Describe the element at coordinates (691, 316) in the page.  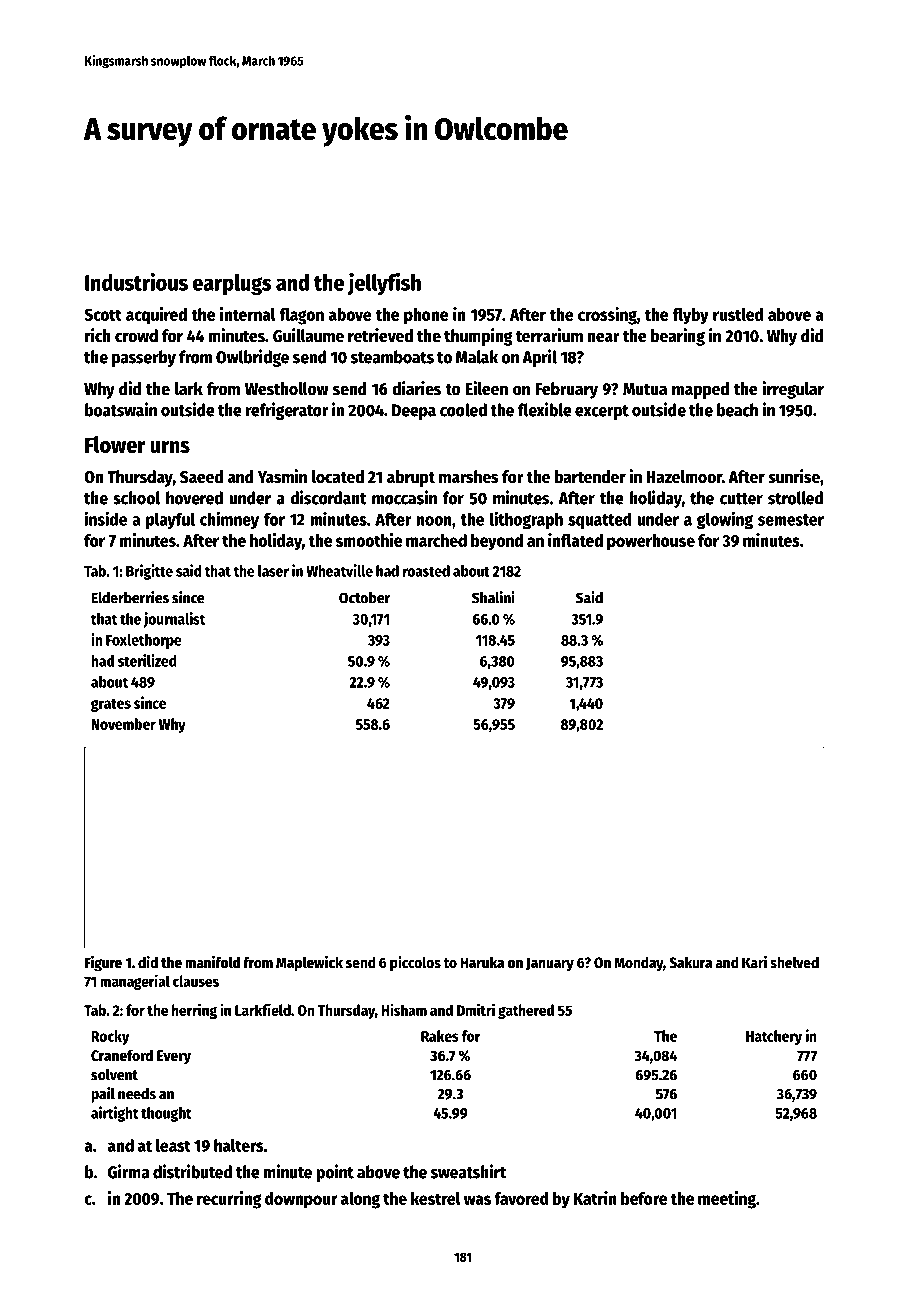
I see `flyby` at that location.
